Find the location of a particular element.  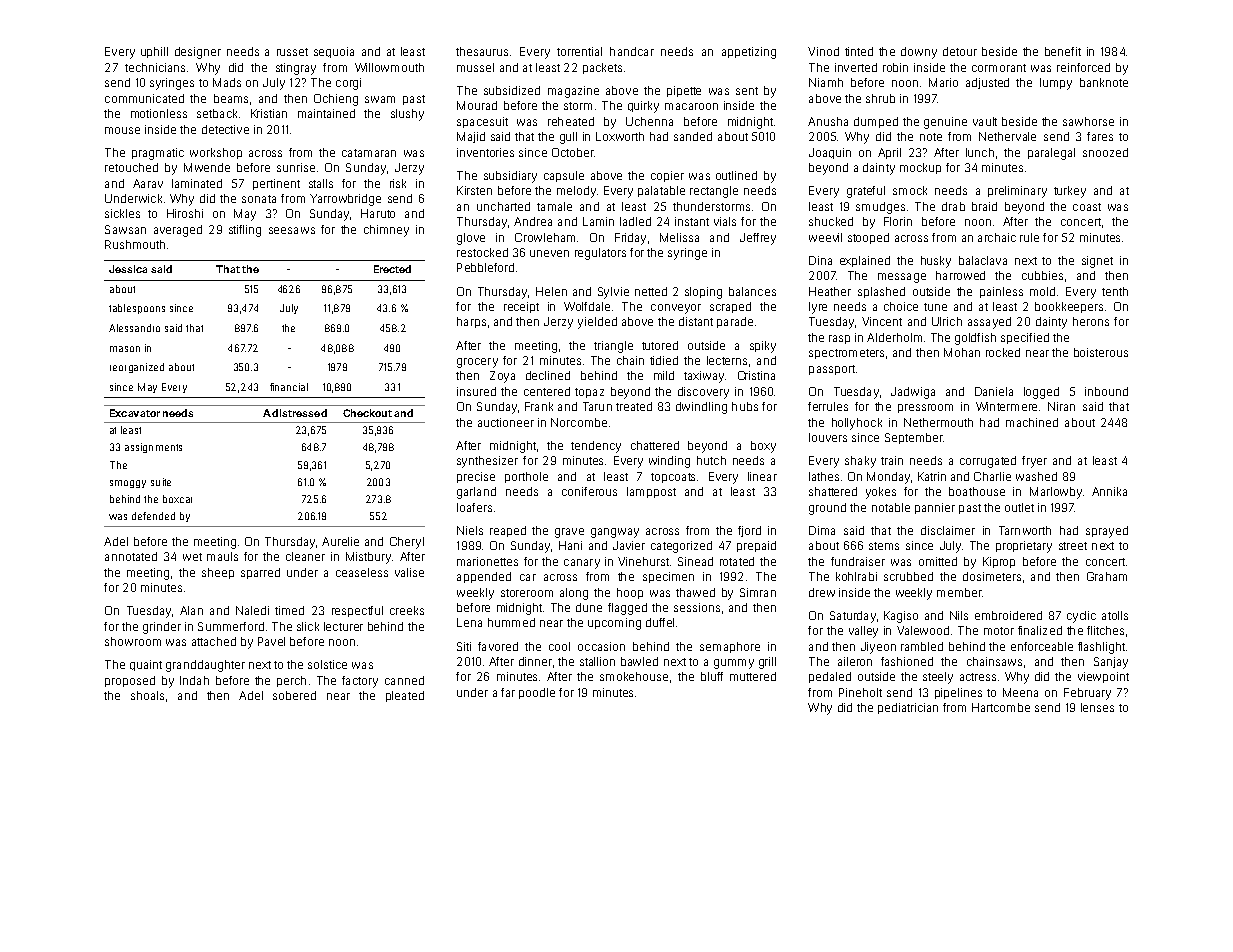

tune is located at coordinates (935, 307).
